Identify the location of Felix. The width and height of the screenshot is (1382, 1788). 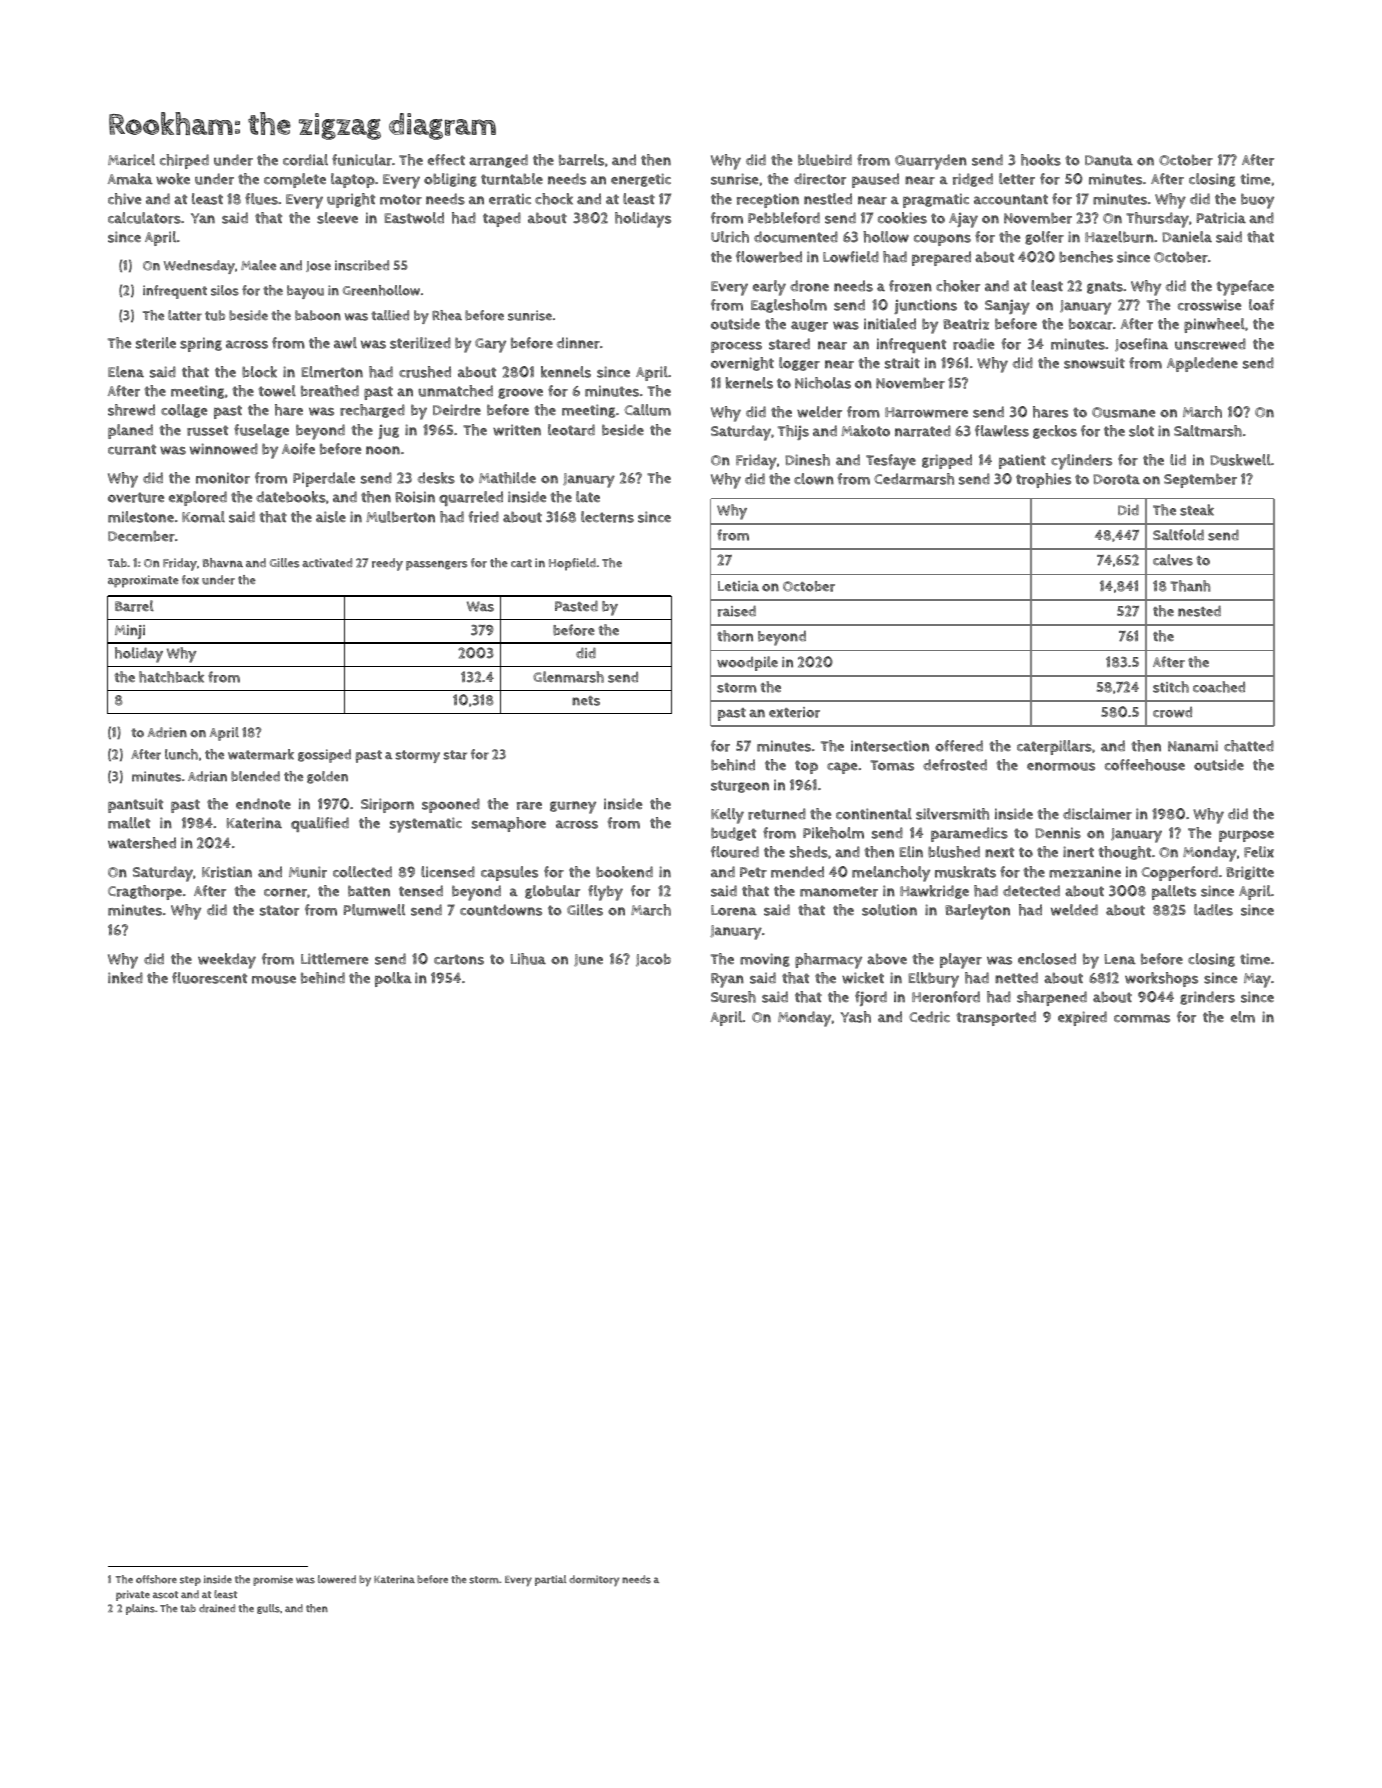
(1259, 852).
